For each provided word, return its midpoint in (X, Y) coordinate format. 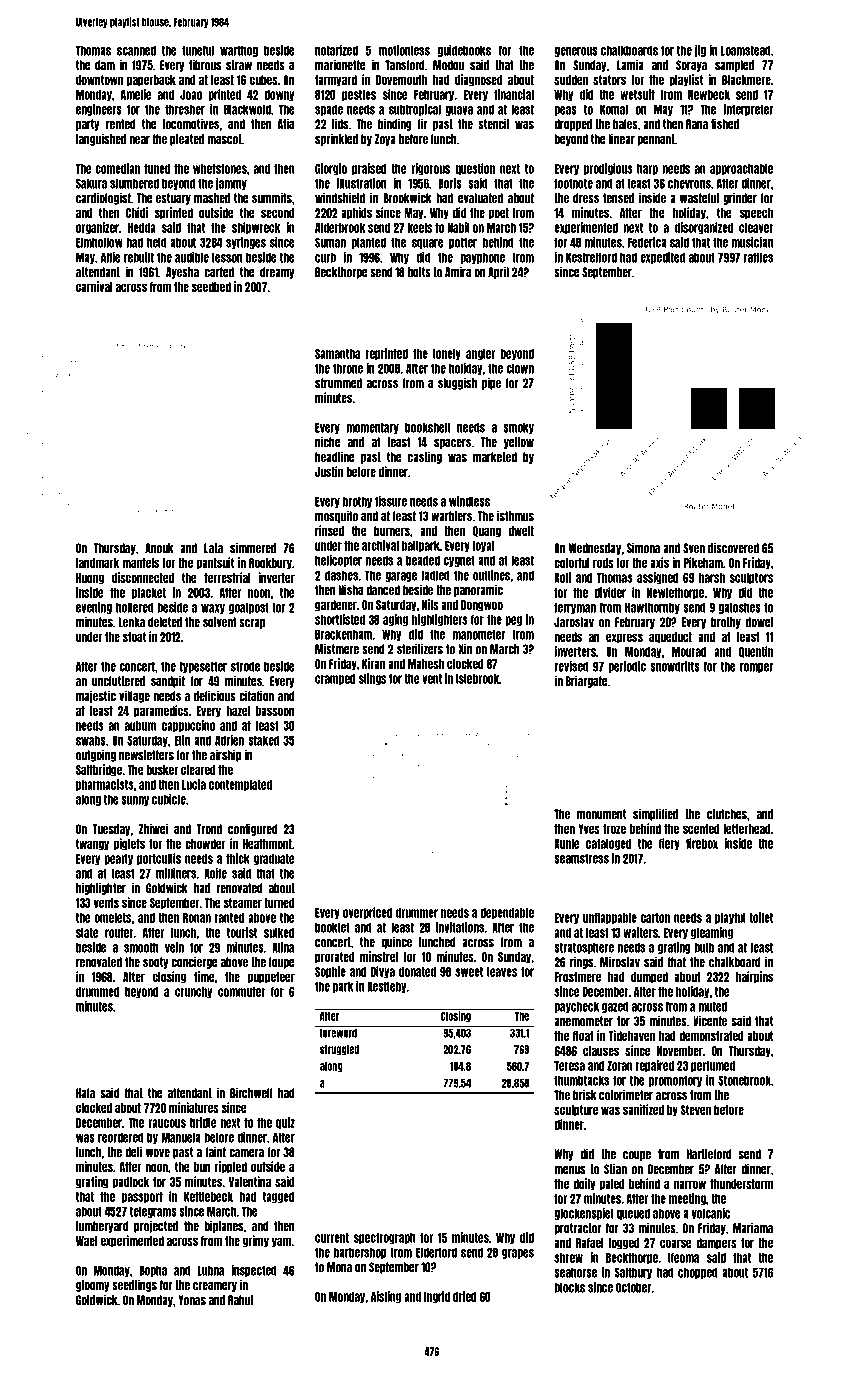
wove (158, 1153)
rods (603, 563)
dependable (507, 913)
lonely (447, 354)
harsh (712, 578)
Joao (191, 95)
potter (463, 243)
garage (401, 577)
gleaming (712, 933)
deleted (165, 622)
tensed (618, 198)
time (204, 976)
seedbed (211, 287)
